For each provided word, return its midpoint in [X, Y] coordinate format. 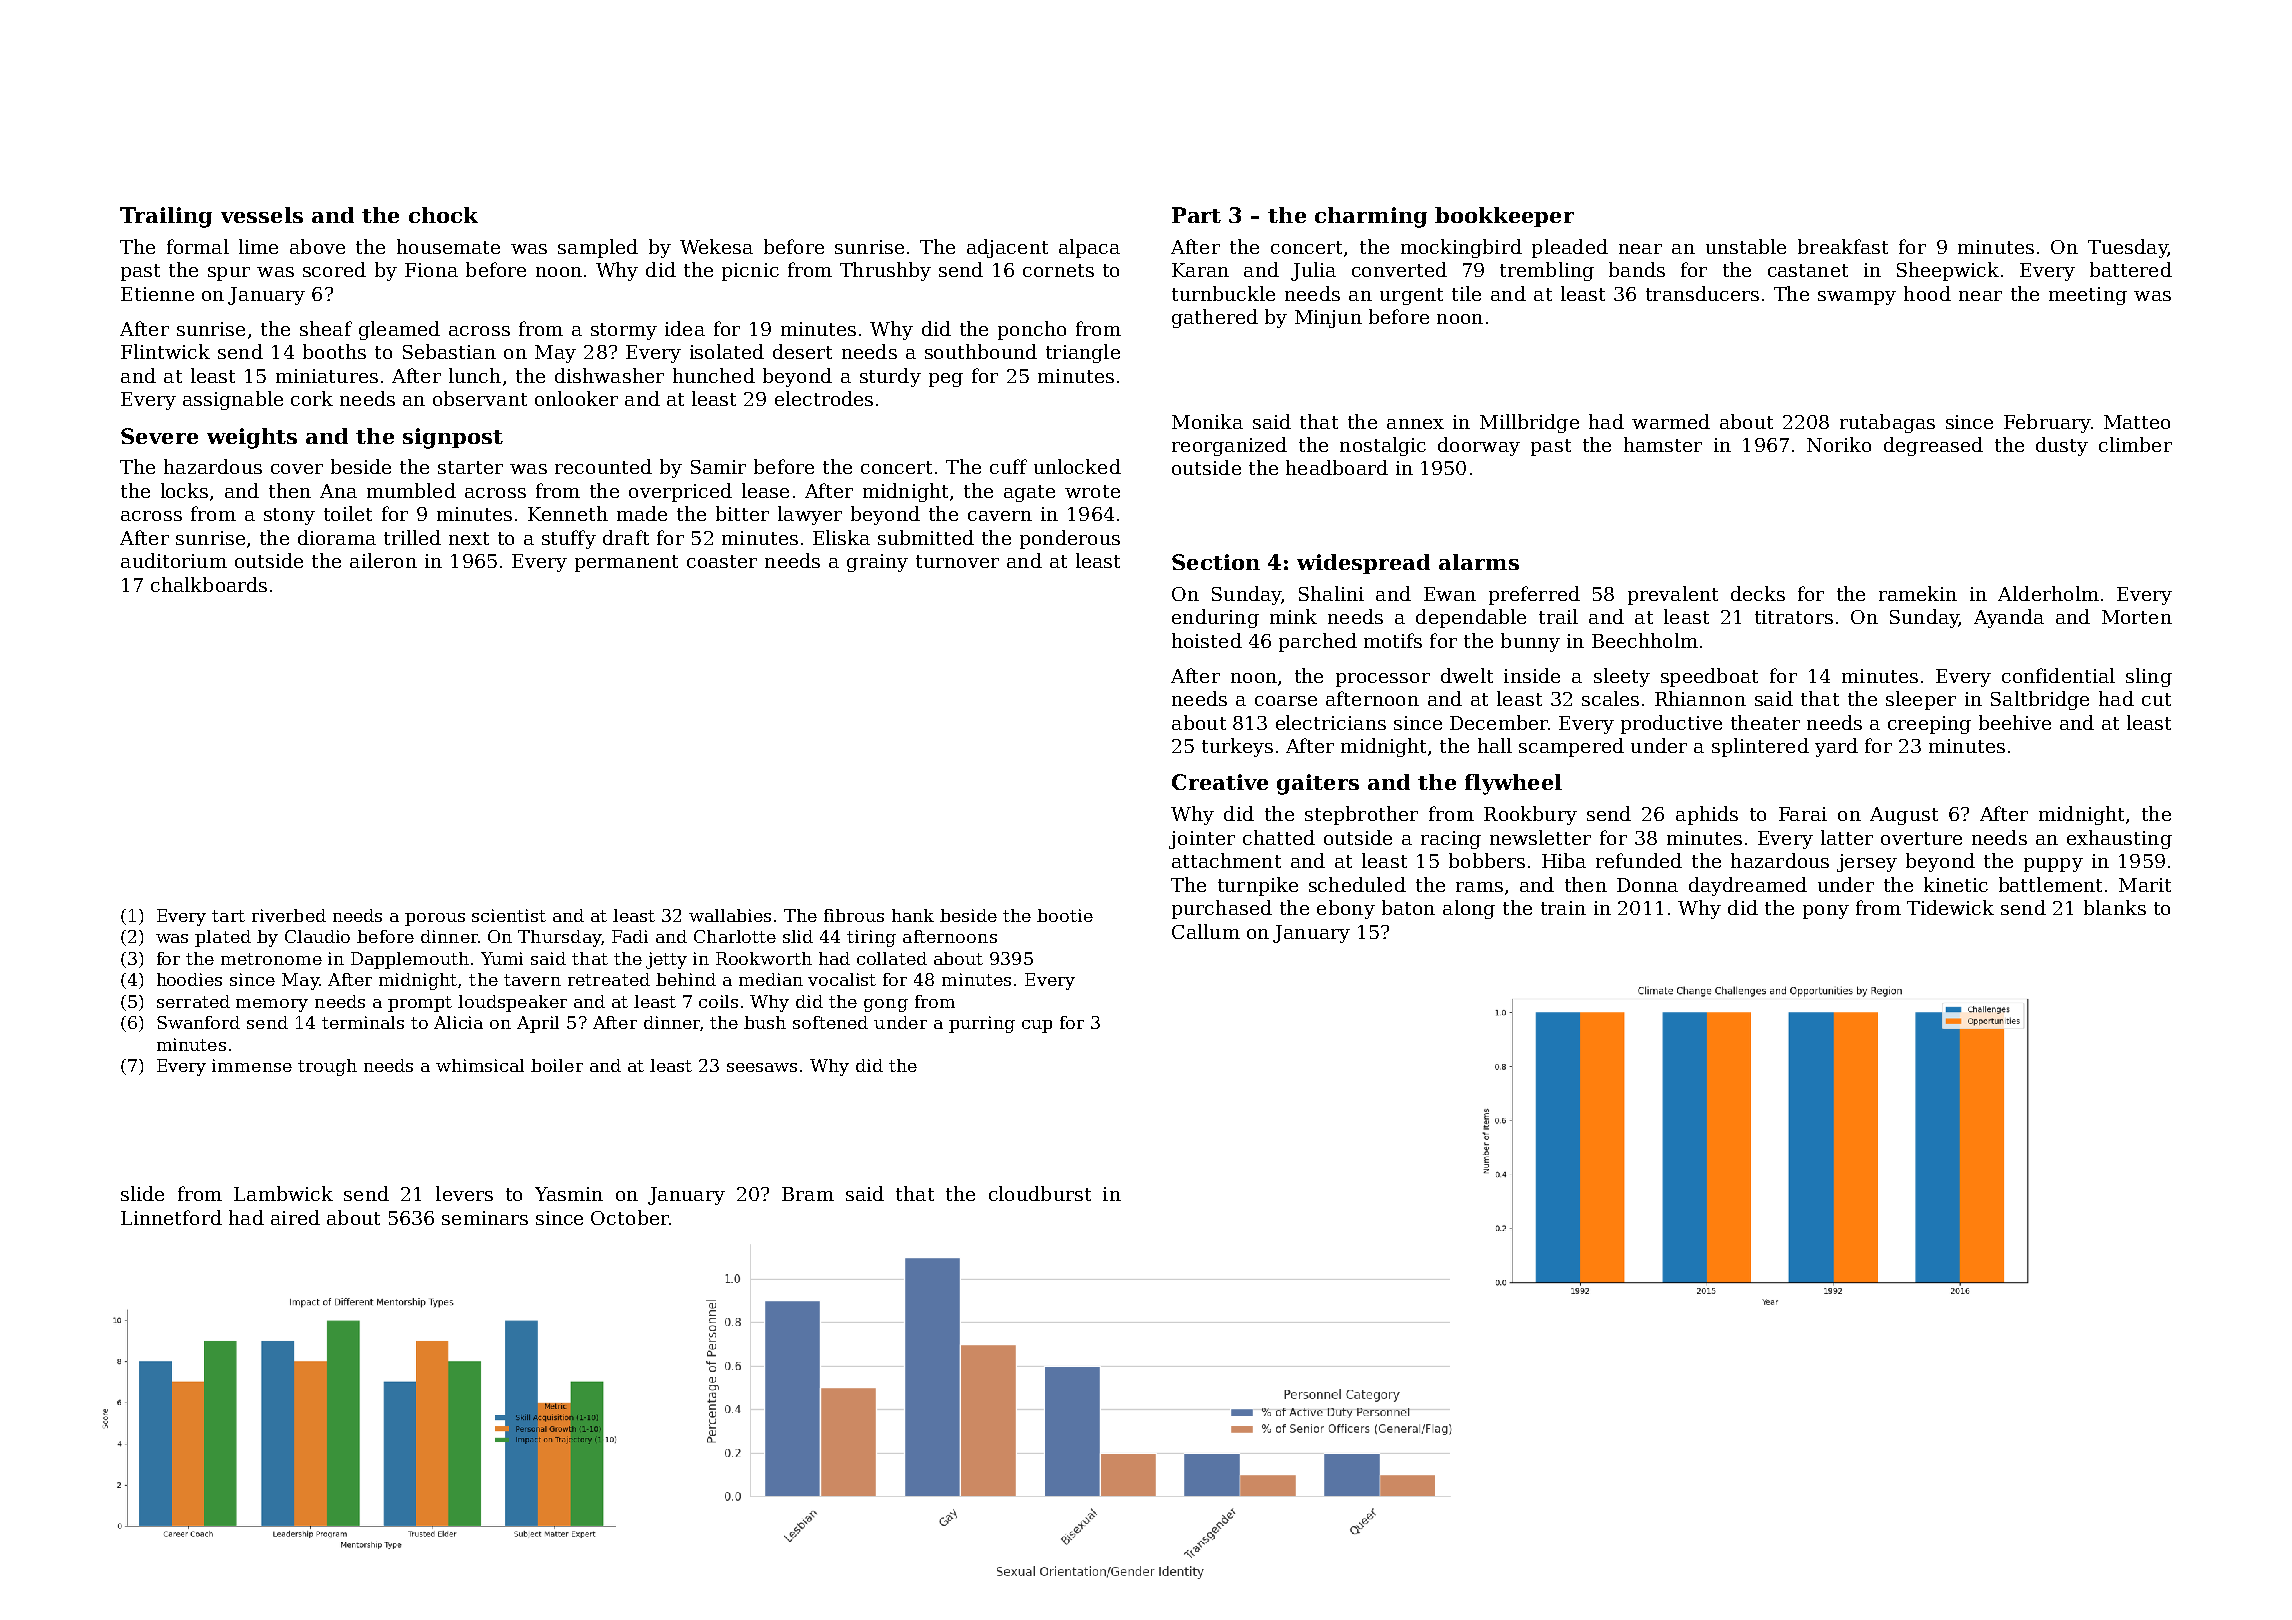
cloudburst [1040, 1193]
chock [443, 215]
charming [1371, 217]
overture [1921, 838]
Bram [808, 1194]
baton [1408, 907]
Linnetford [171, 1217]
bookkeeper [1504, 217]
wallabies [730, 915]
